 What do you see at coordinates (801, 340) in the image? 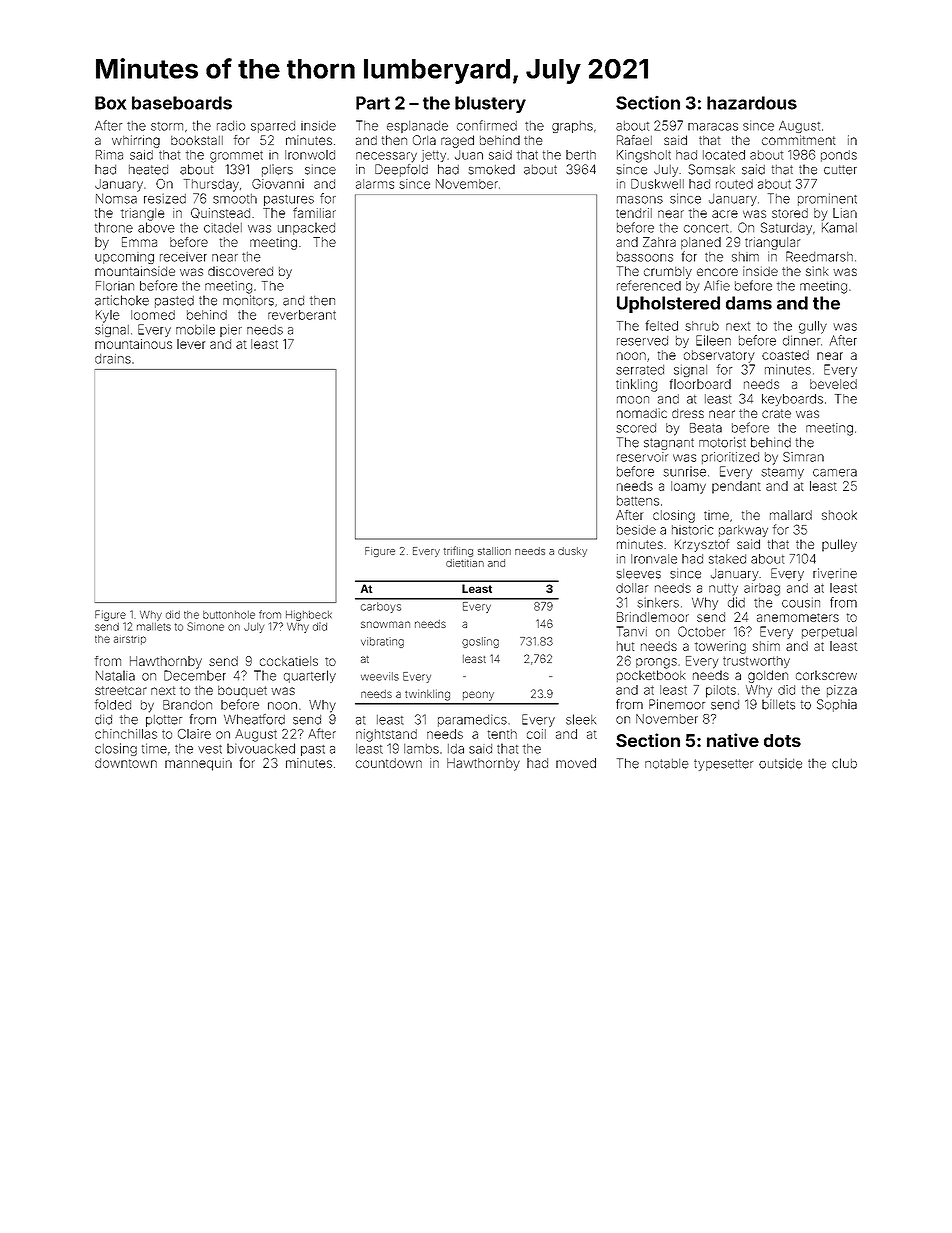
I see `dinner` at bounding box center [801, 340].
